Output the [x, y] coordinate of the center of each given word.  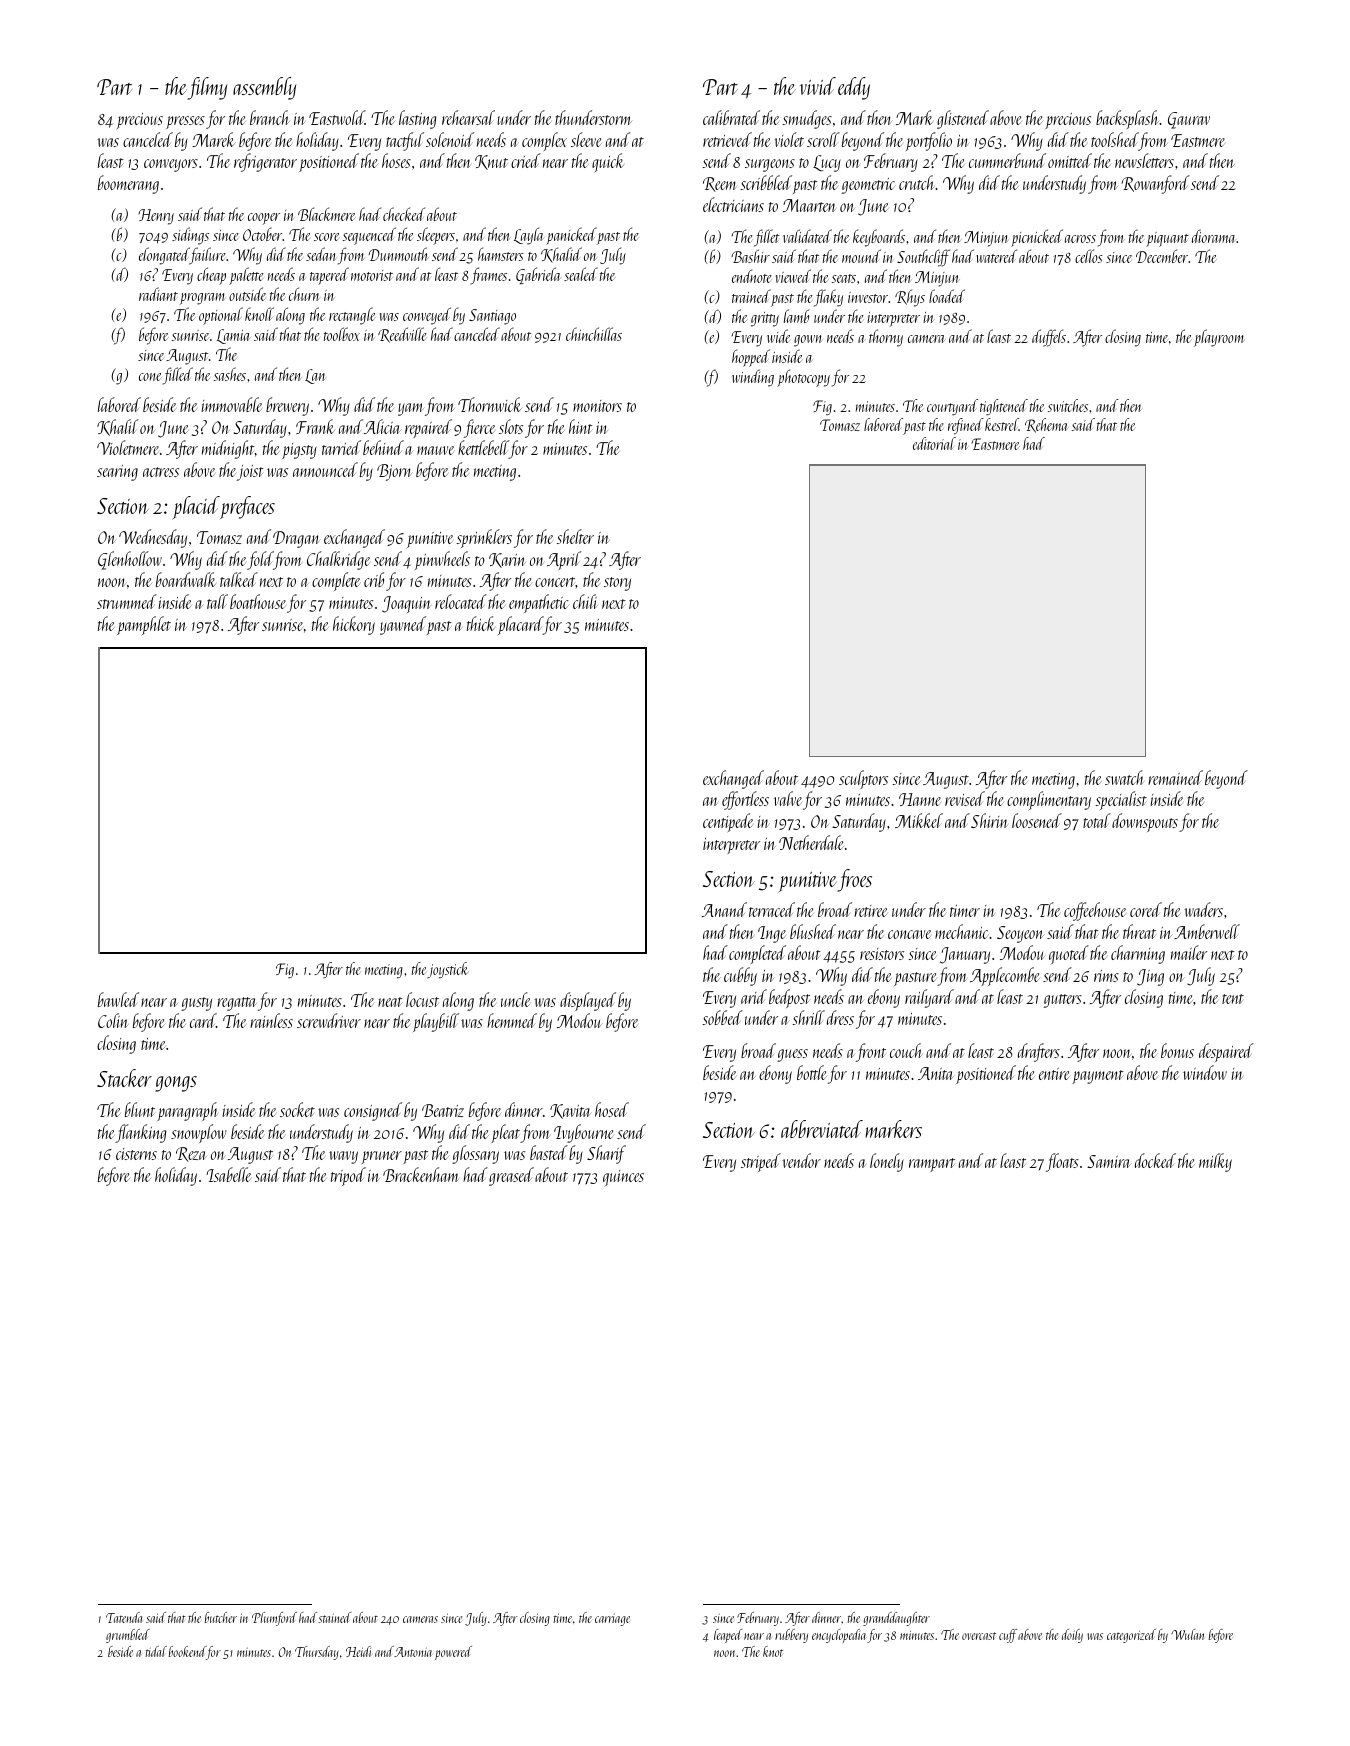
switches [1068, 405]
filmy [207, 88]
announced [325, 469]
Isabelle [228, 1174]
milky [1215, 1162]
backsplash [1128, 119]
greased [511, 1176]
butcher [220, 1617]
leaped [728, 1636]
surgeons [770, 165]
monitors [597, 406]
